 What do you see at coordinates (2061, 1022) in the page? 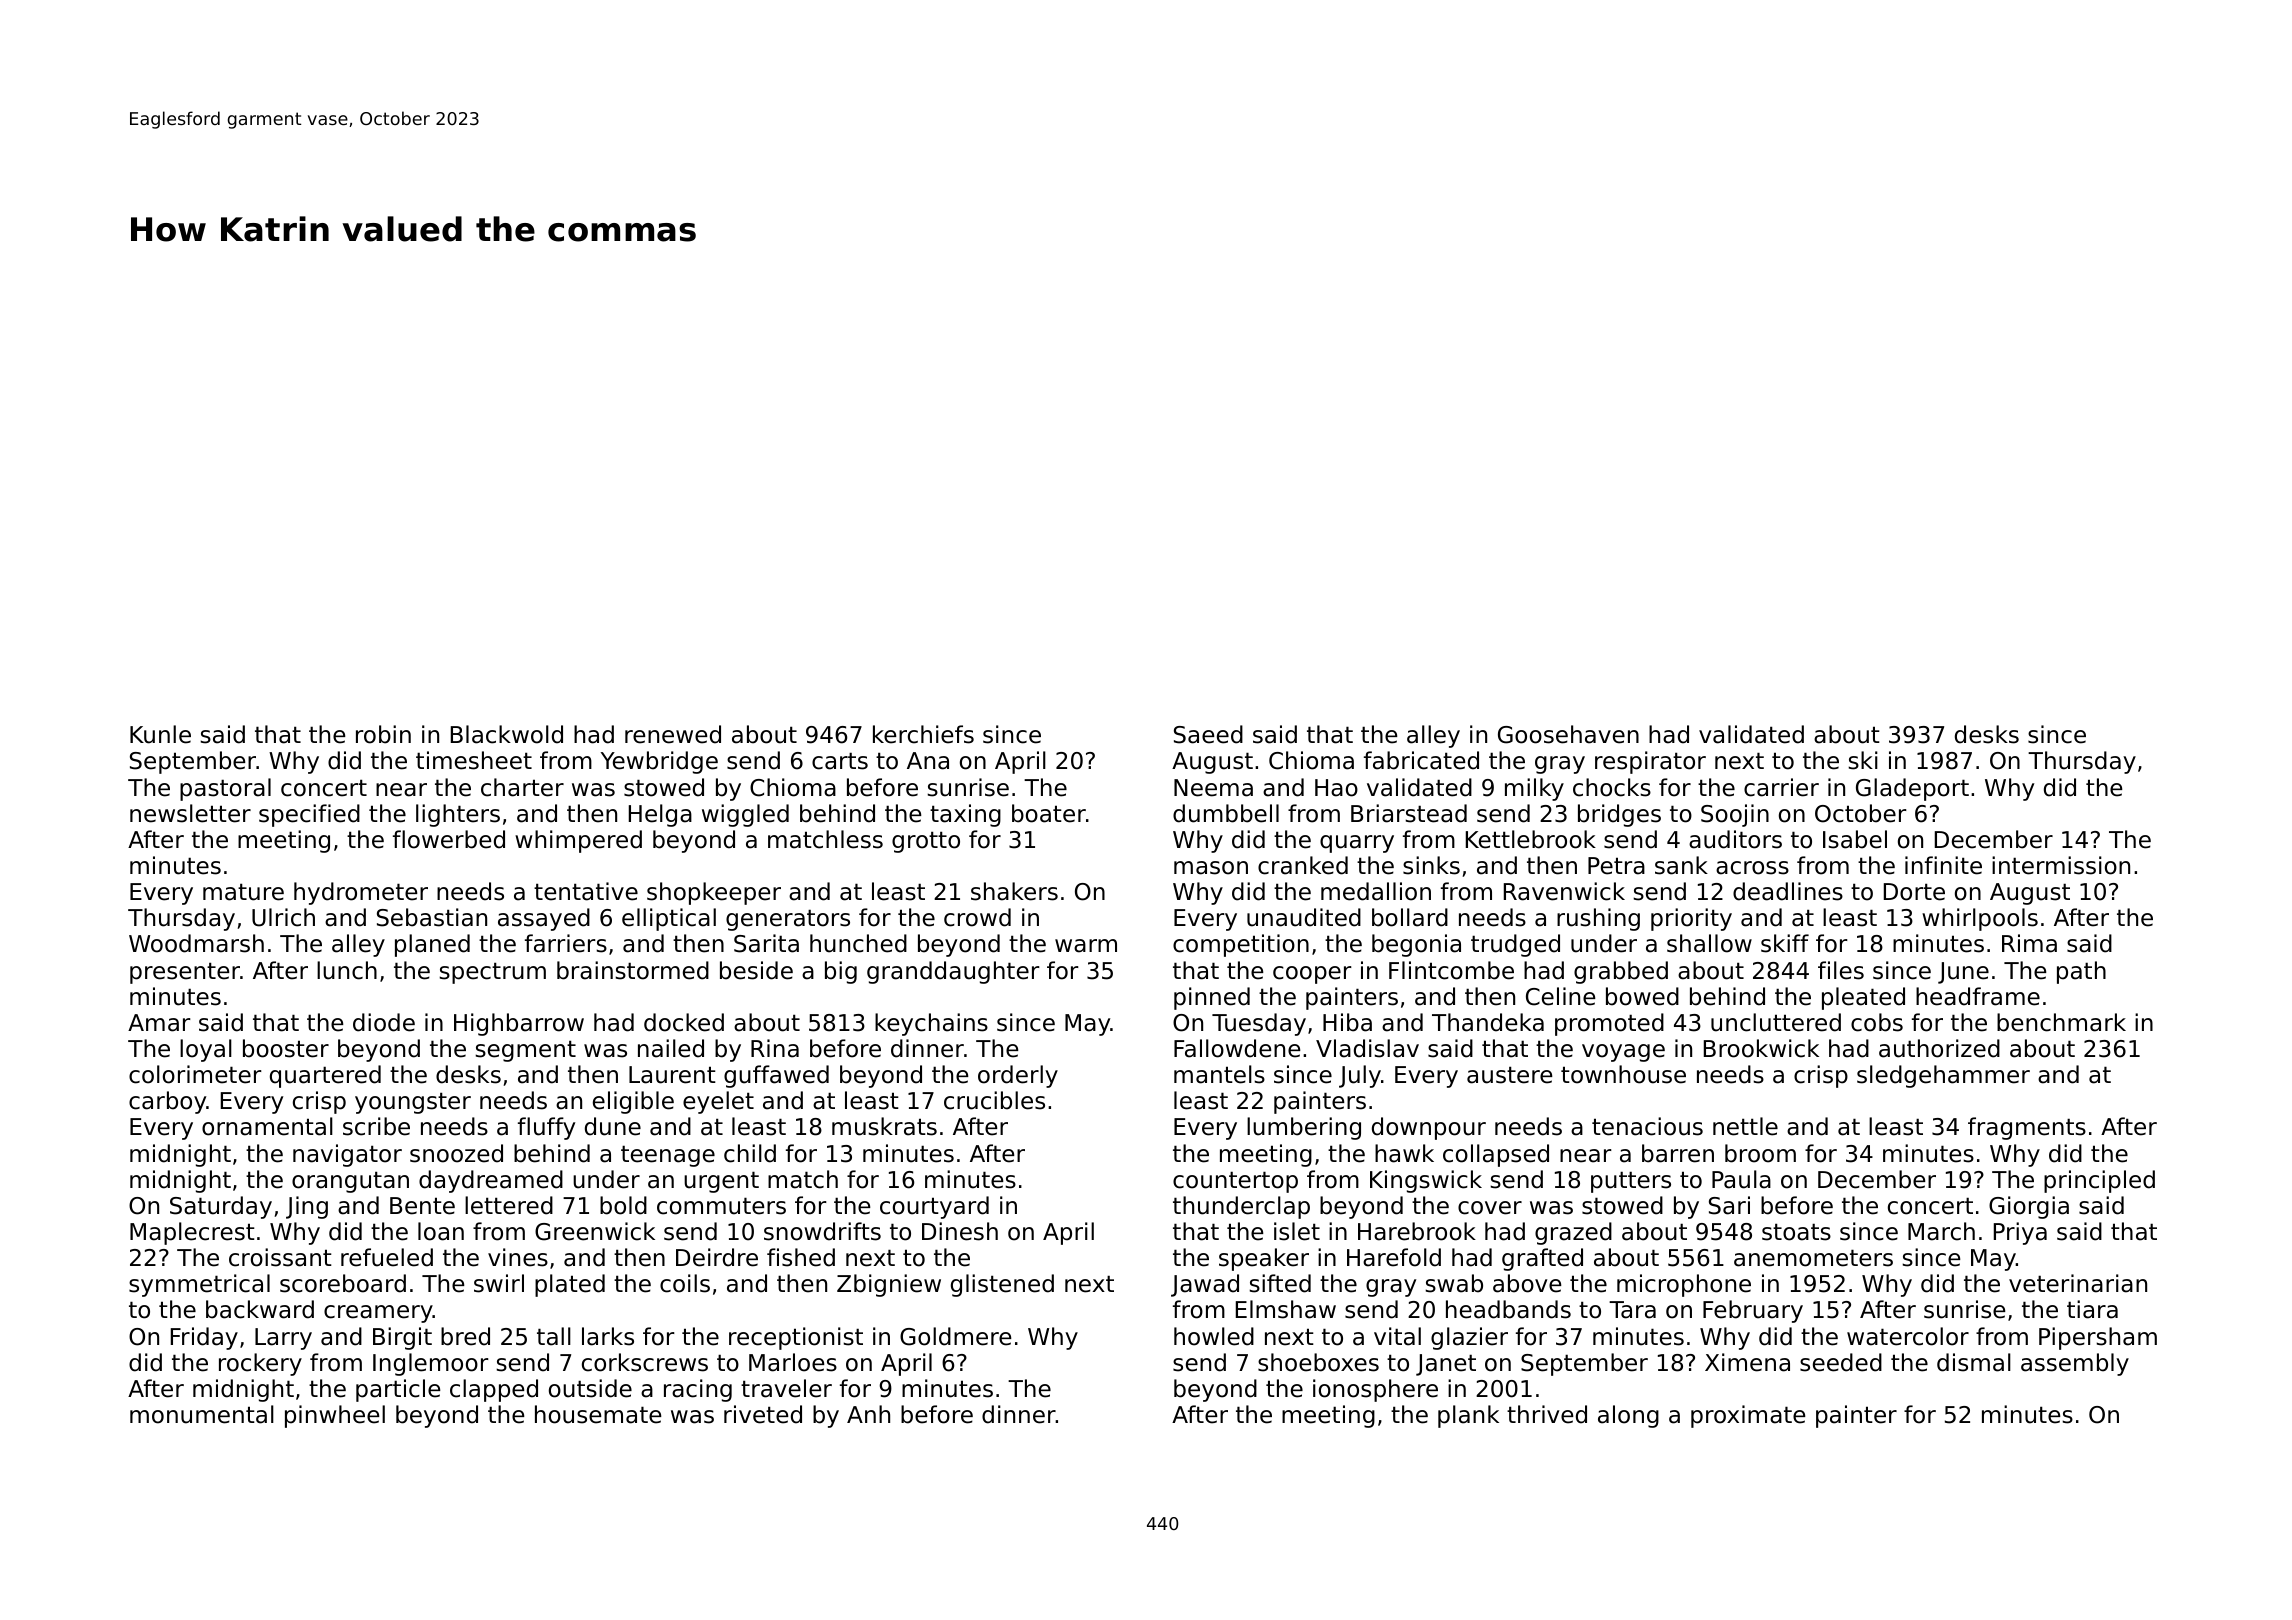
I see `benchmark` at bounding box center [2061, 1022].
